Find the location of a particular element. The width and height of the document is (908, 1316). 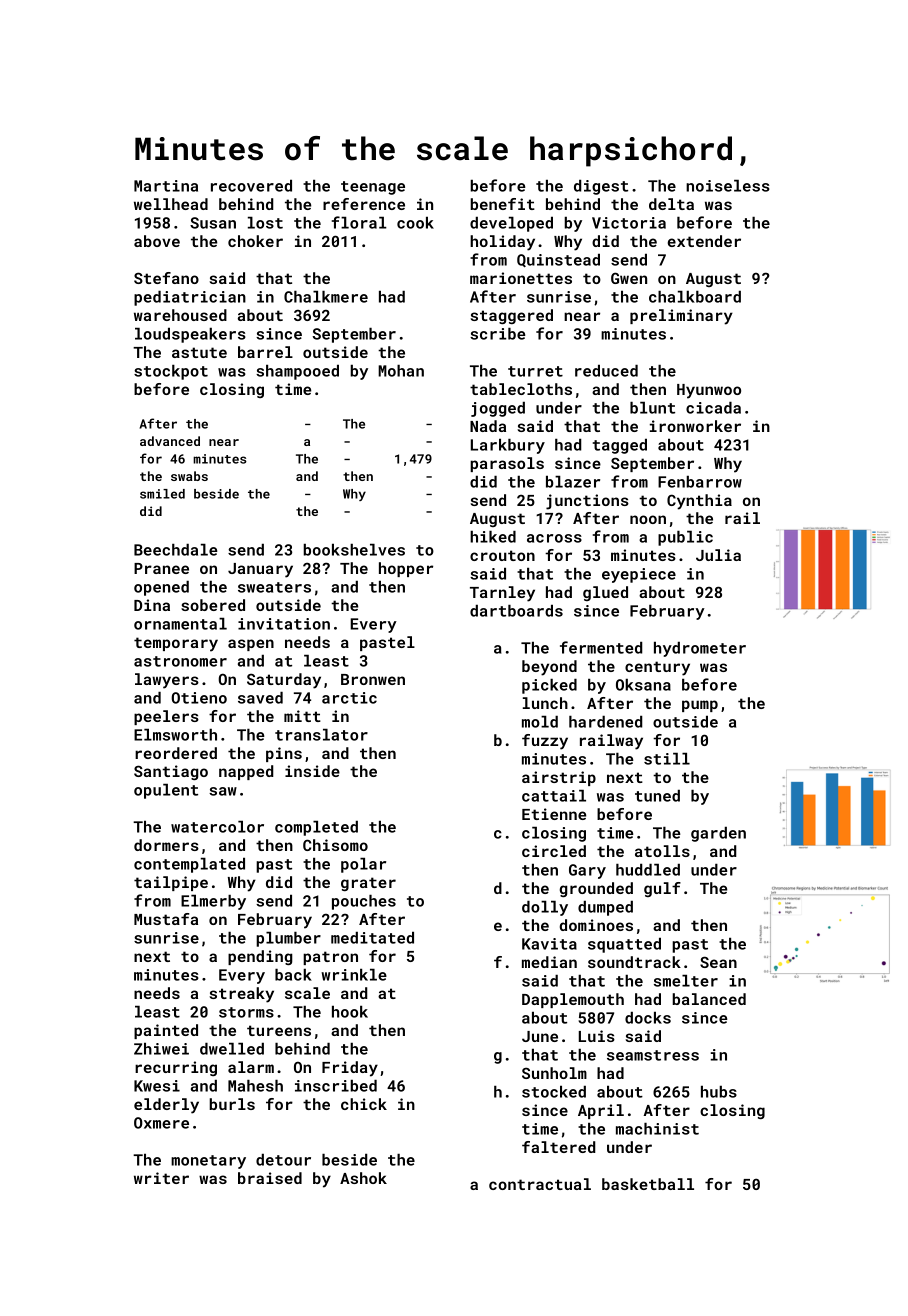

Oxmere is located at coordinates (161, 1123).
